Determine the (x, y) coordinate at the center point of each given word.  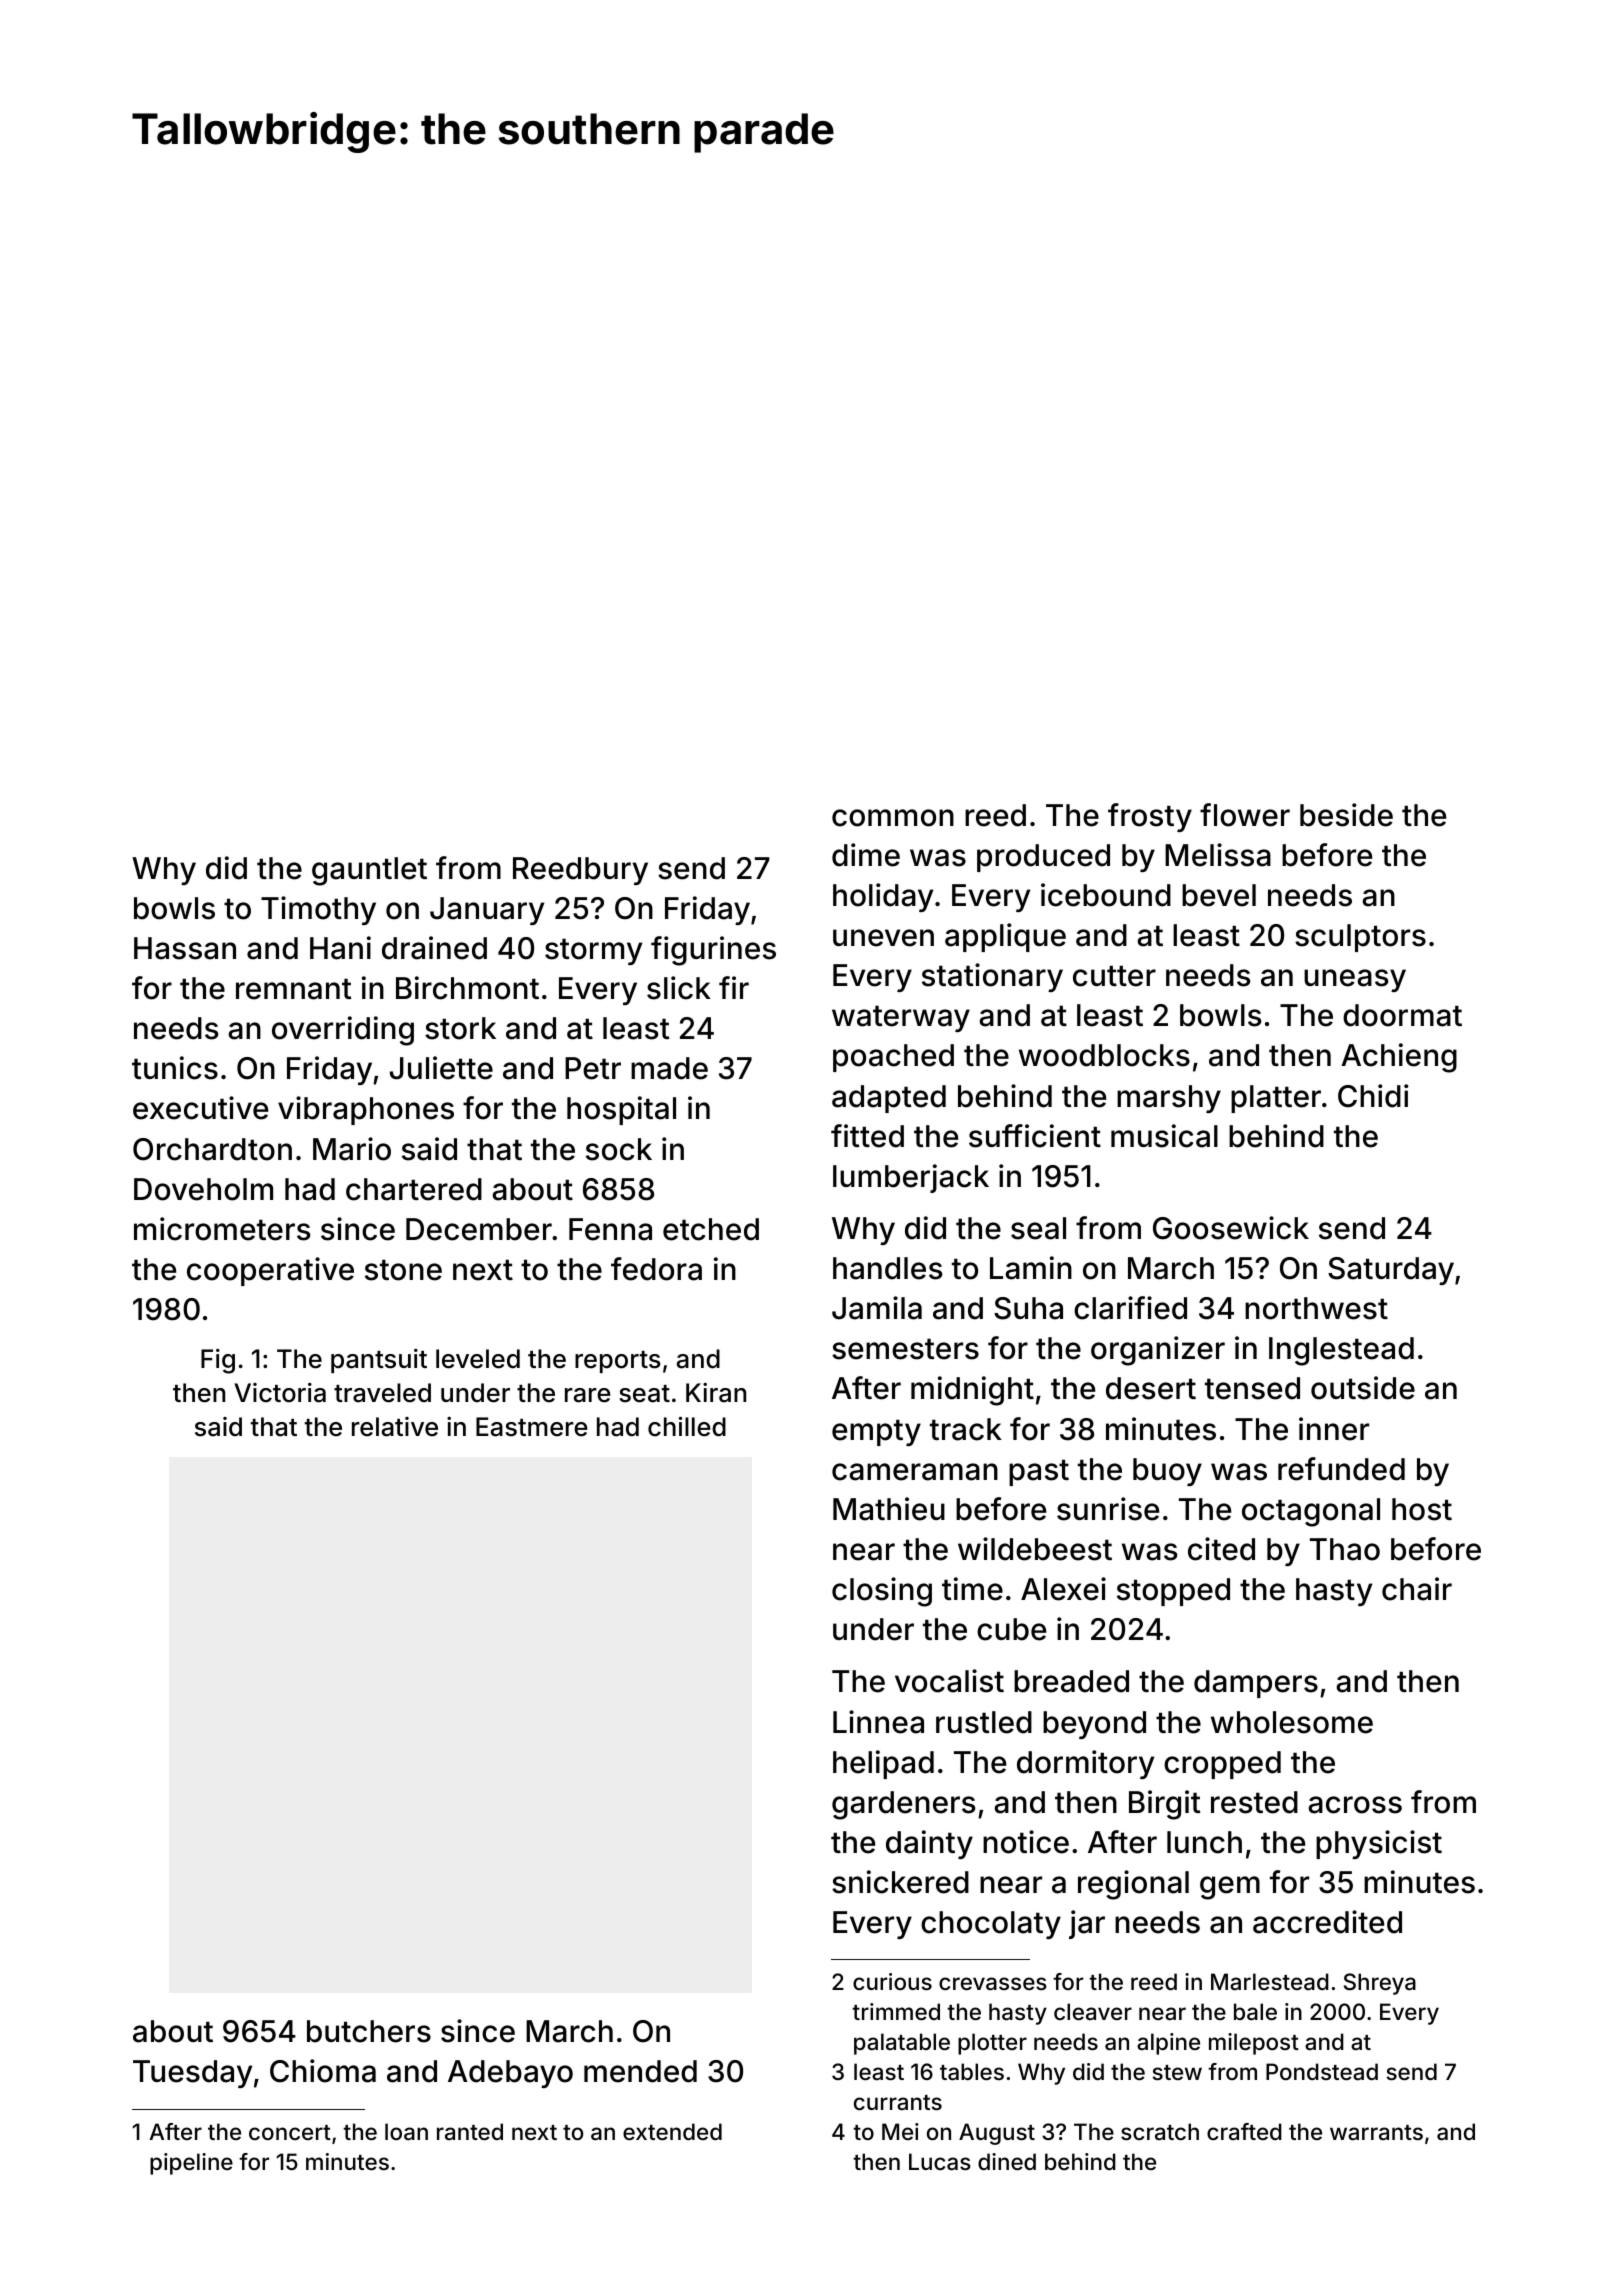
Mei (900, 2131)
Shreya (1380, 1984)
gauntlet (369, 871)
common (893, 818)
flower (1245, 815)
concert (290, 2132)
